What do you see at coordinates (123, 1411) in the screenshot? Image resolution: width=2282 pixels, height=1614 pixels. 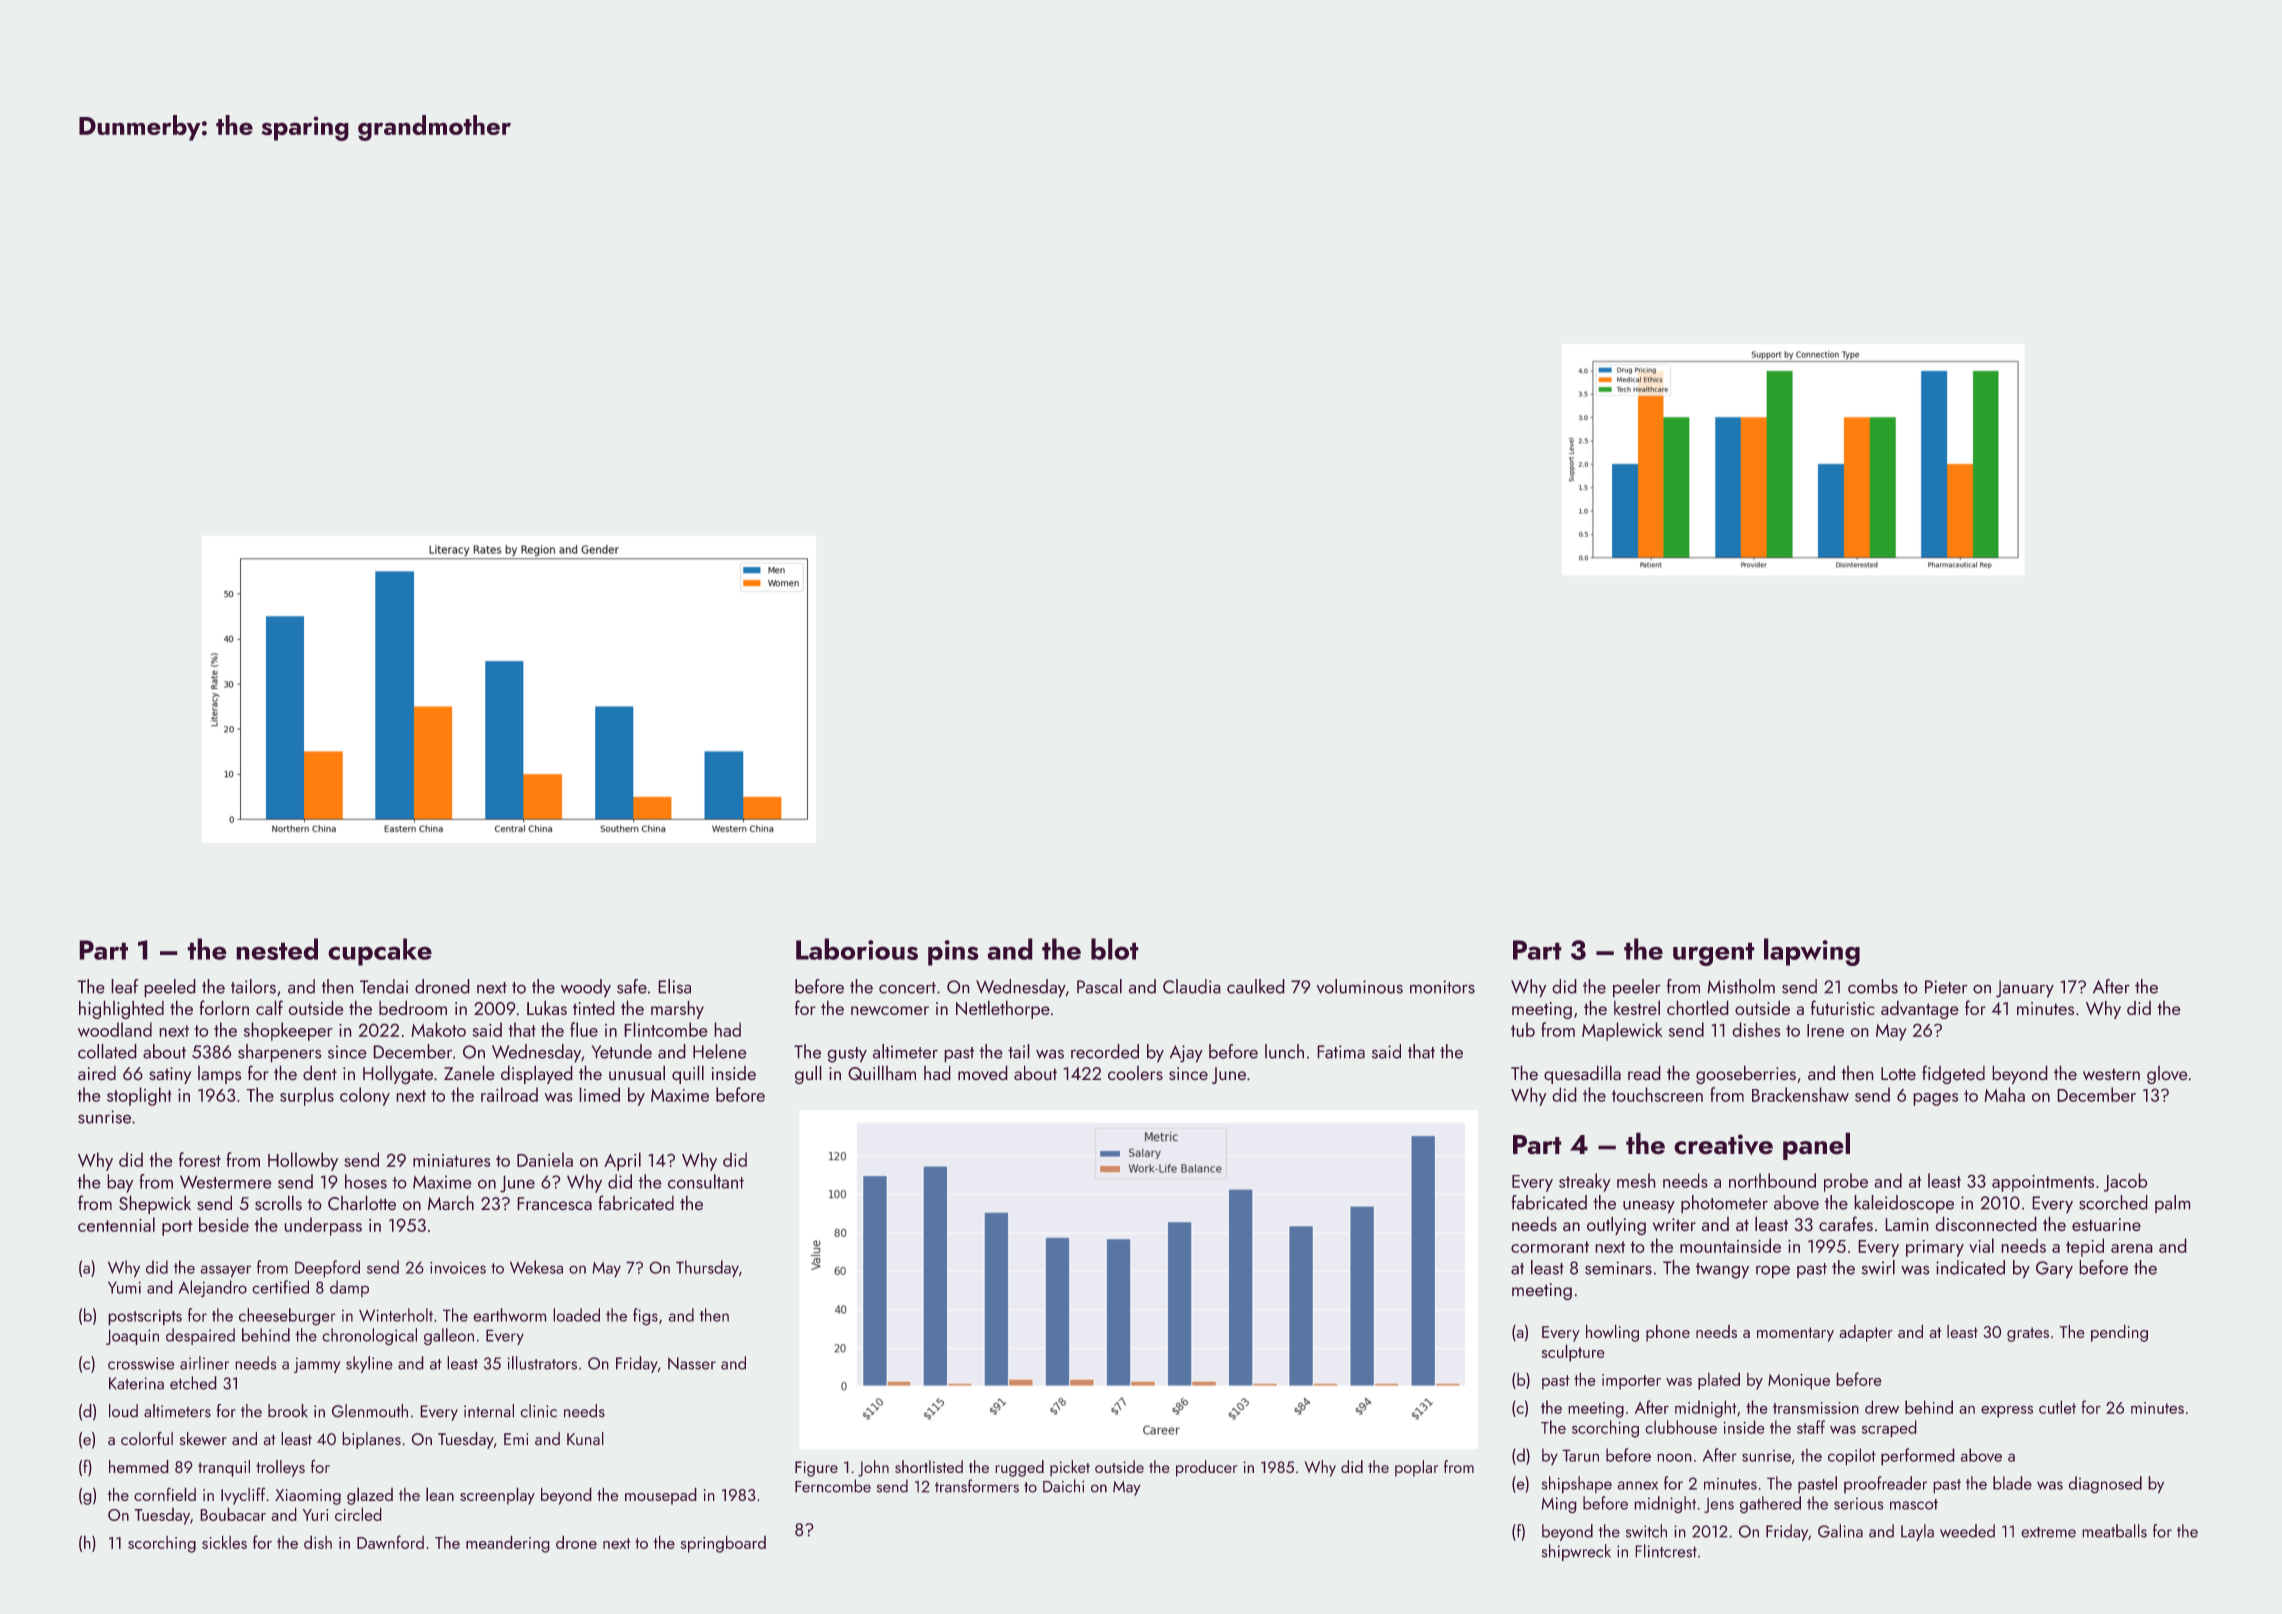 I see `loud` at bounding box center [123, 1411].
